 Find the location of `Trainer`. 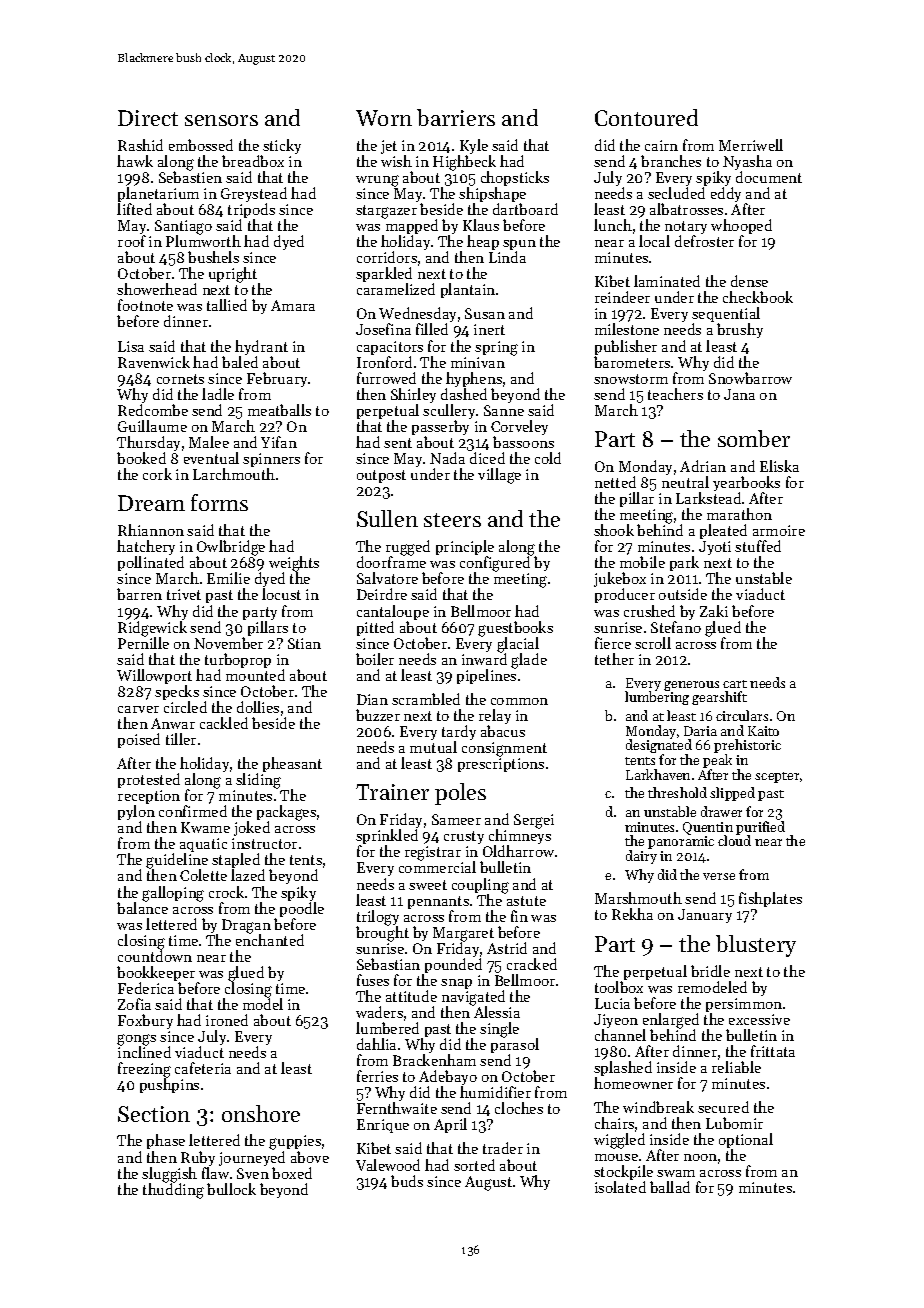

Trainer is located at coordinates (392, 792).
